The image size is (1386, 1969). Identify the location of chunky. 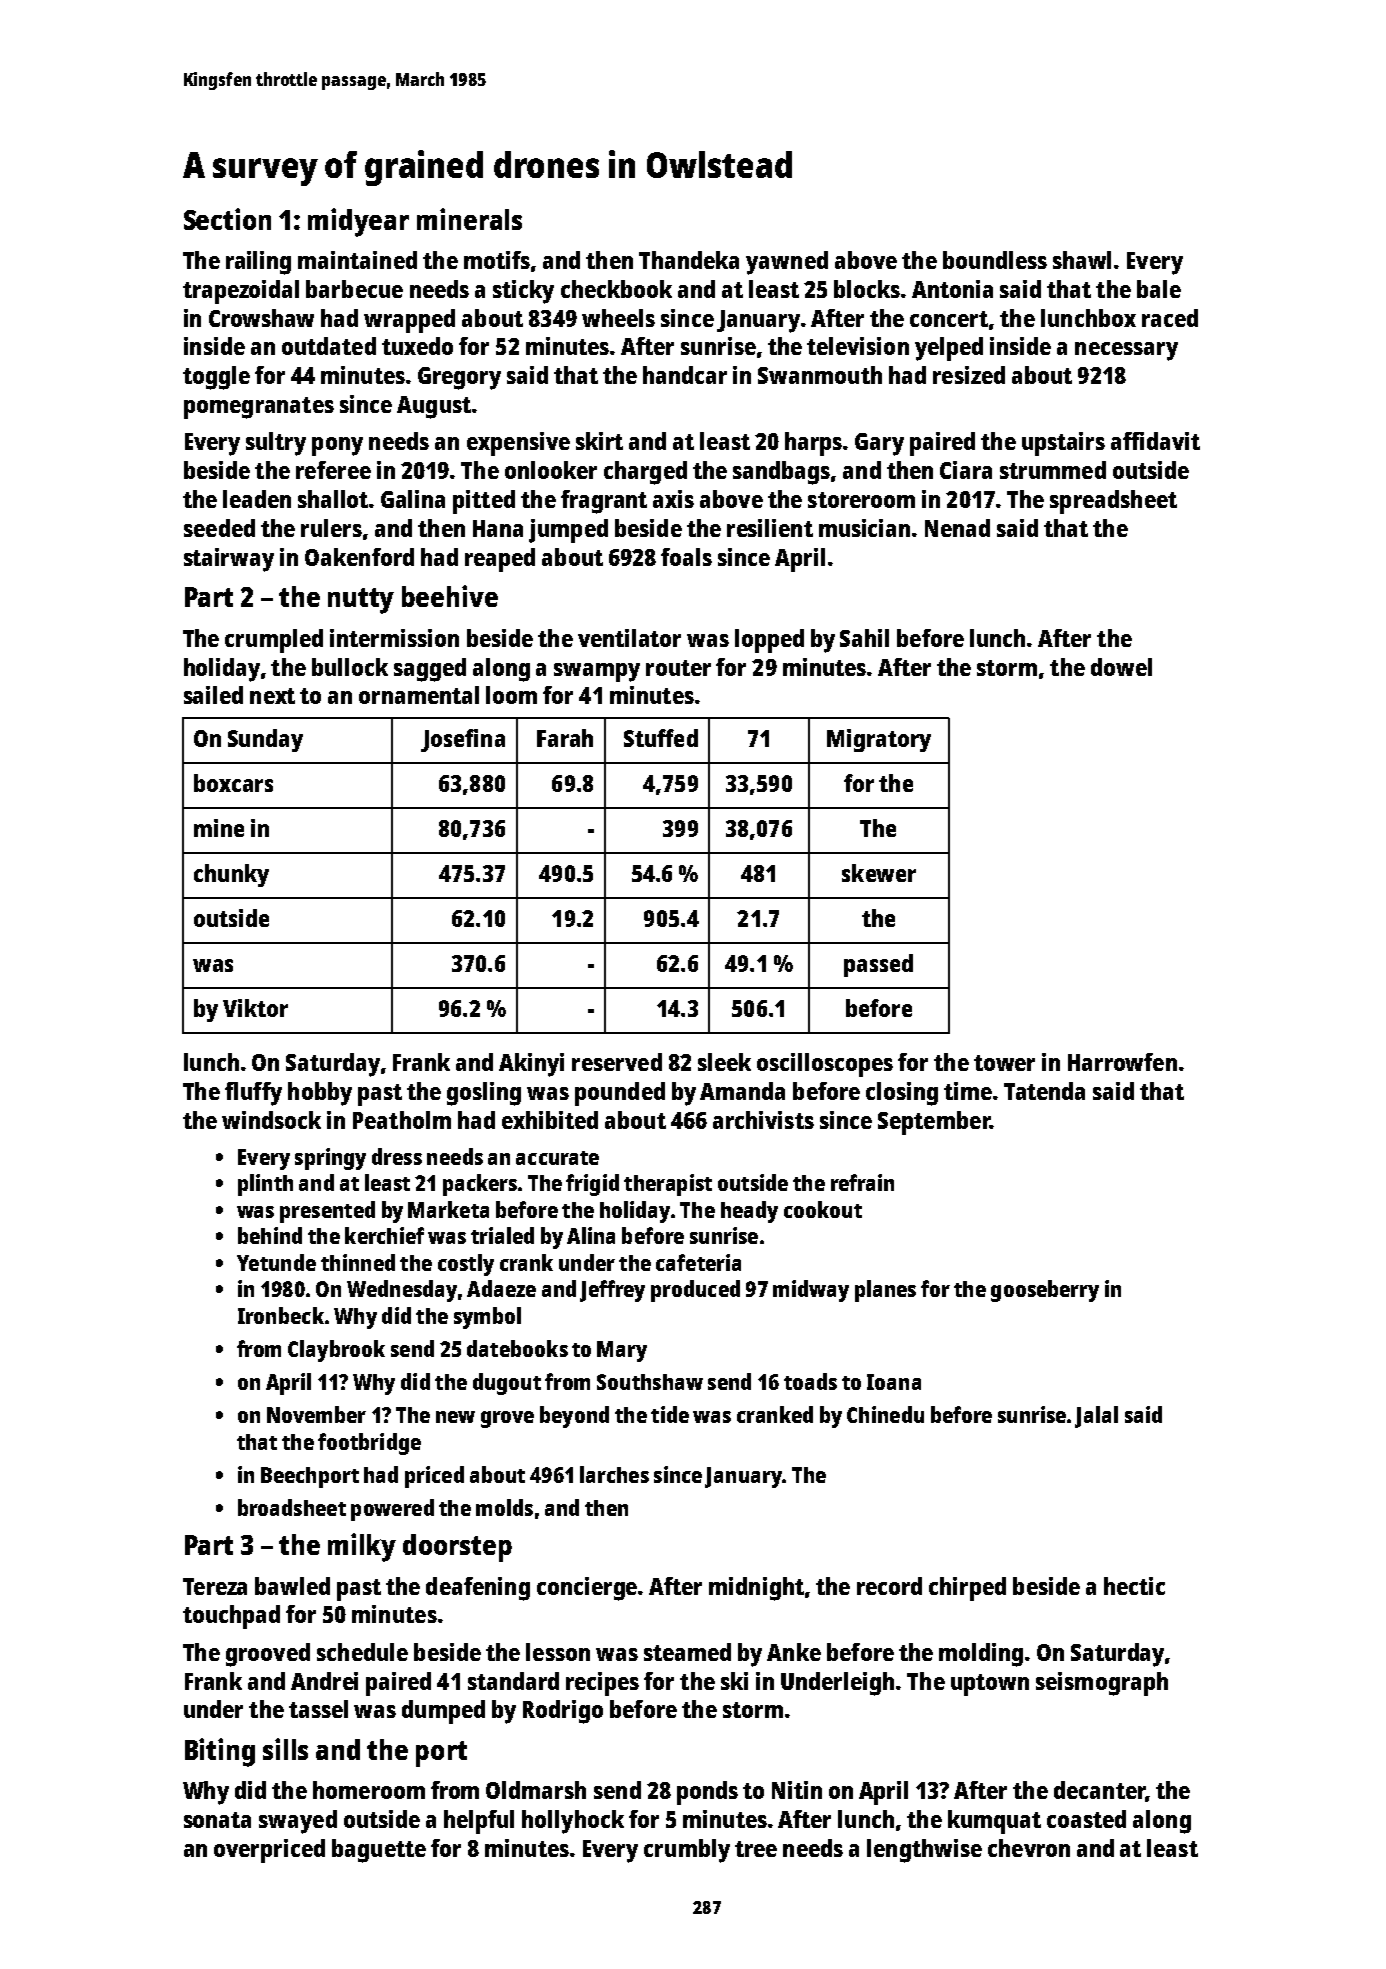
(231, 875).
